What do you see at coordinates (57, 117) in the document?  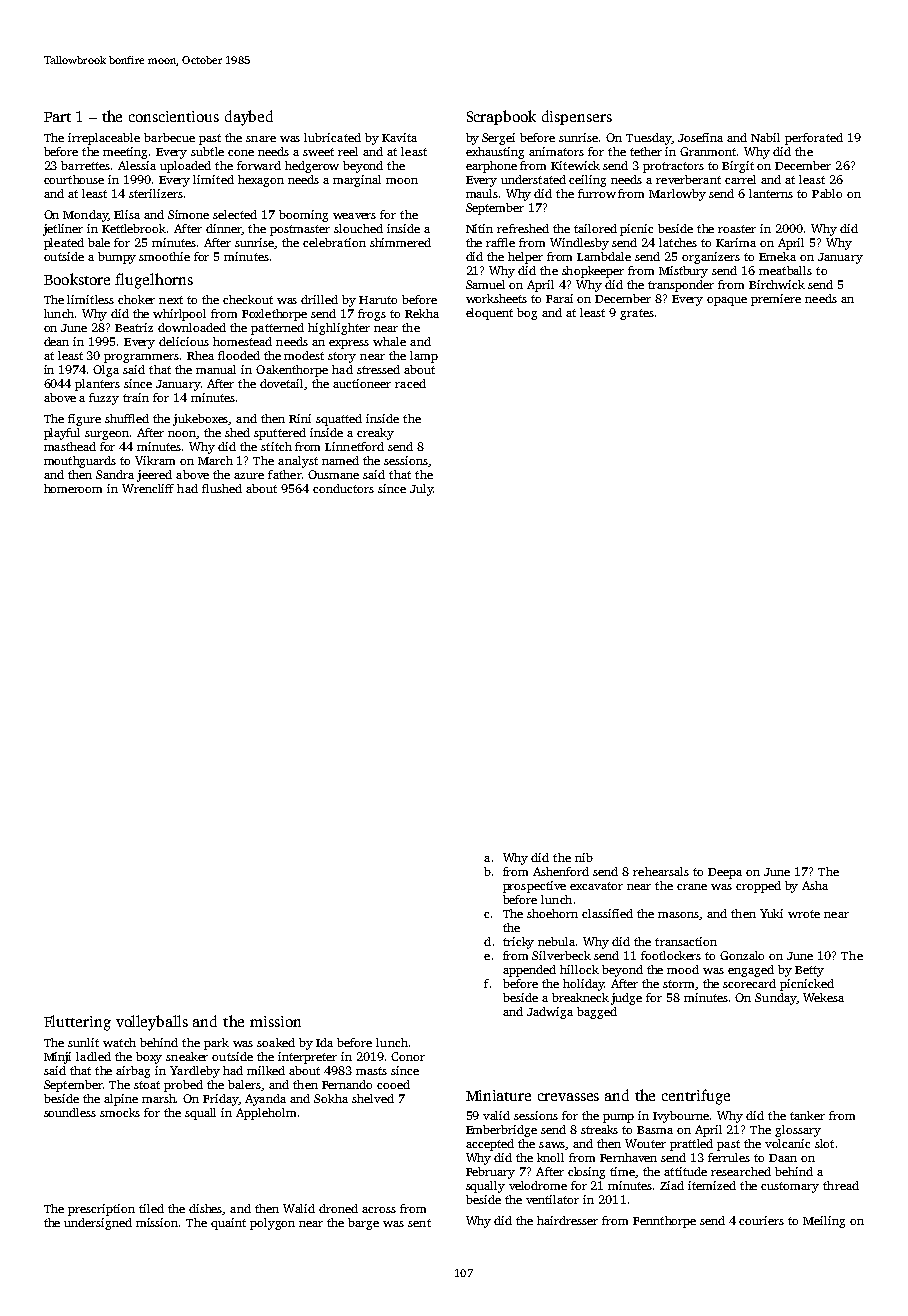 I see `Part` at bounding box center [57, 117].
